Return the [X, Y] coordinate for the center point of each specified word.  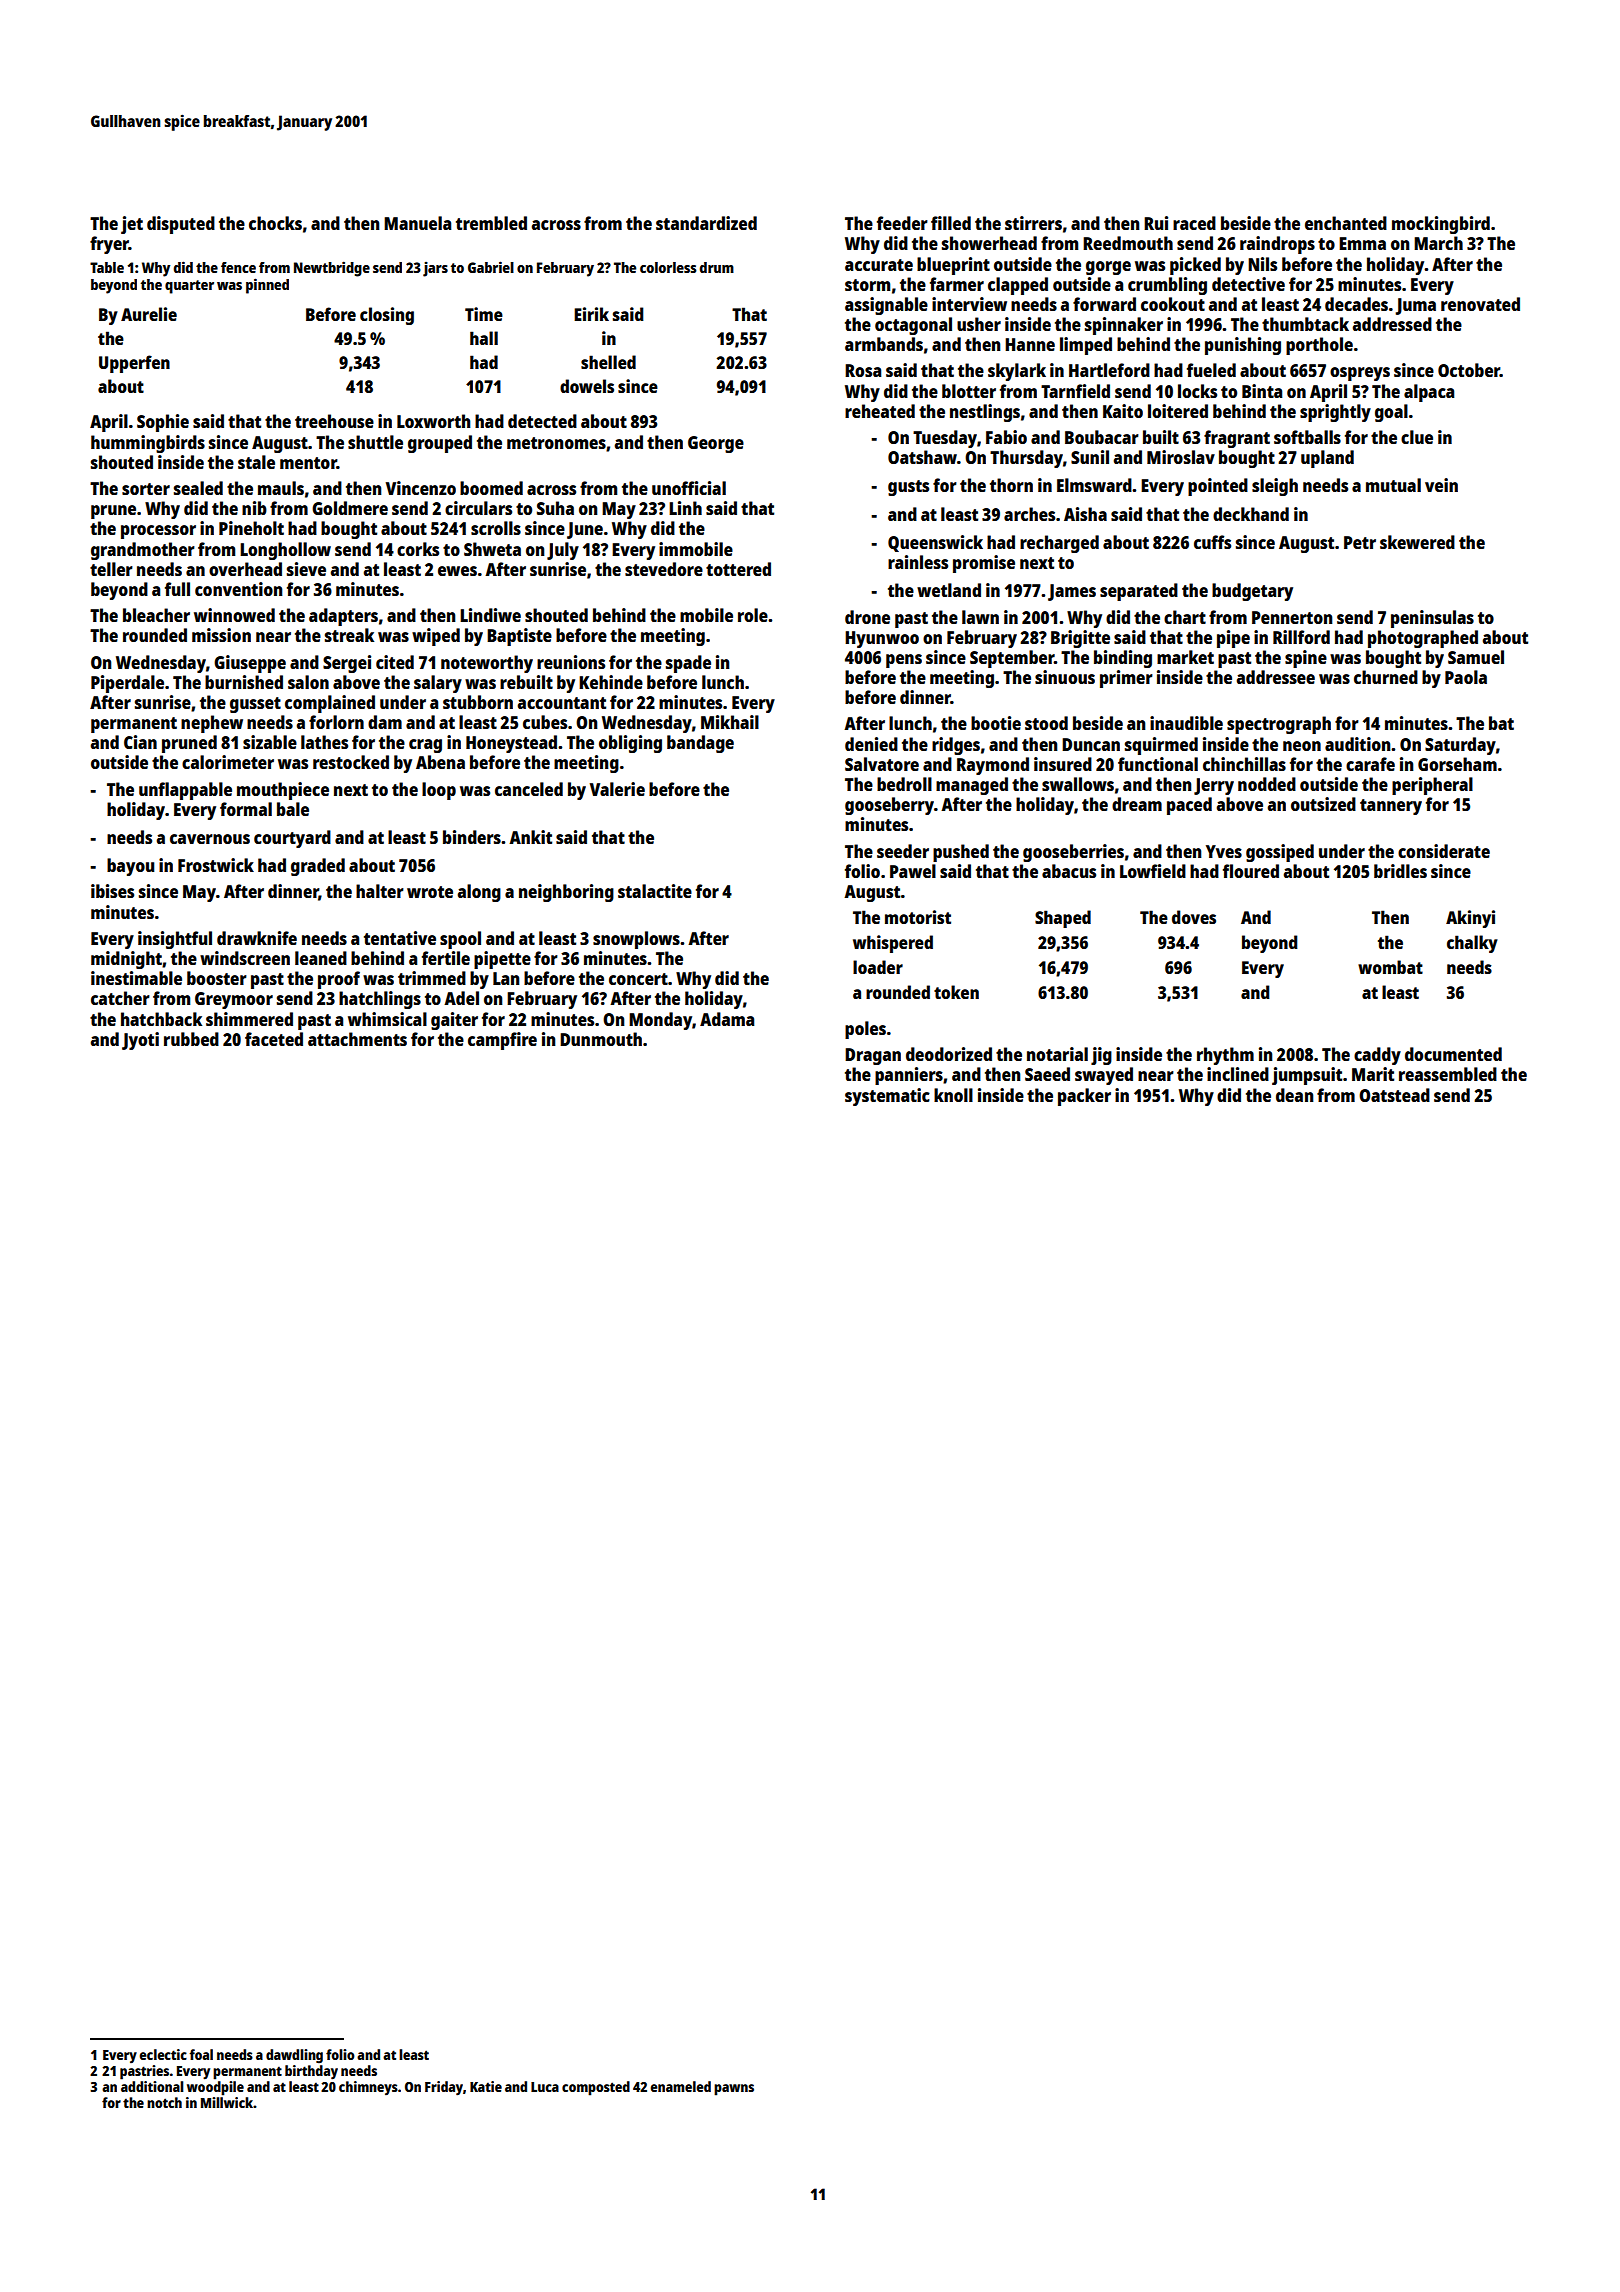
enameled [680, 2086]
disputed [181, 225]
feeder [902, 223]
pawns [734, 2090]
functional [1158, 764]
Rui [1156, 223]
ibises [112, 891]
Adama [727, 1019]
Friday [444, 2088]
